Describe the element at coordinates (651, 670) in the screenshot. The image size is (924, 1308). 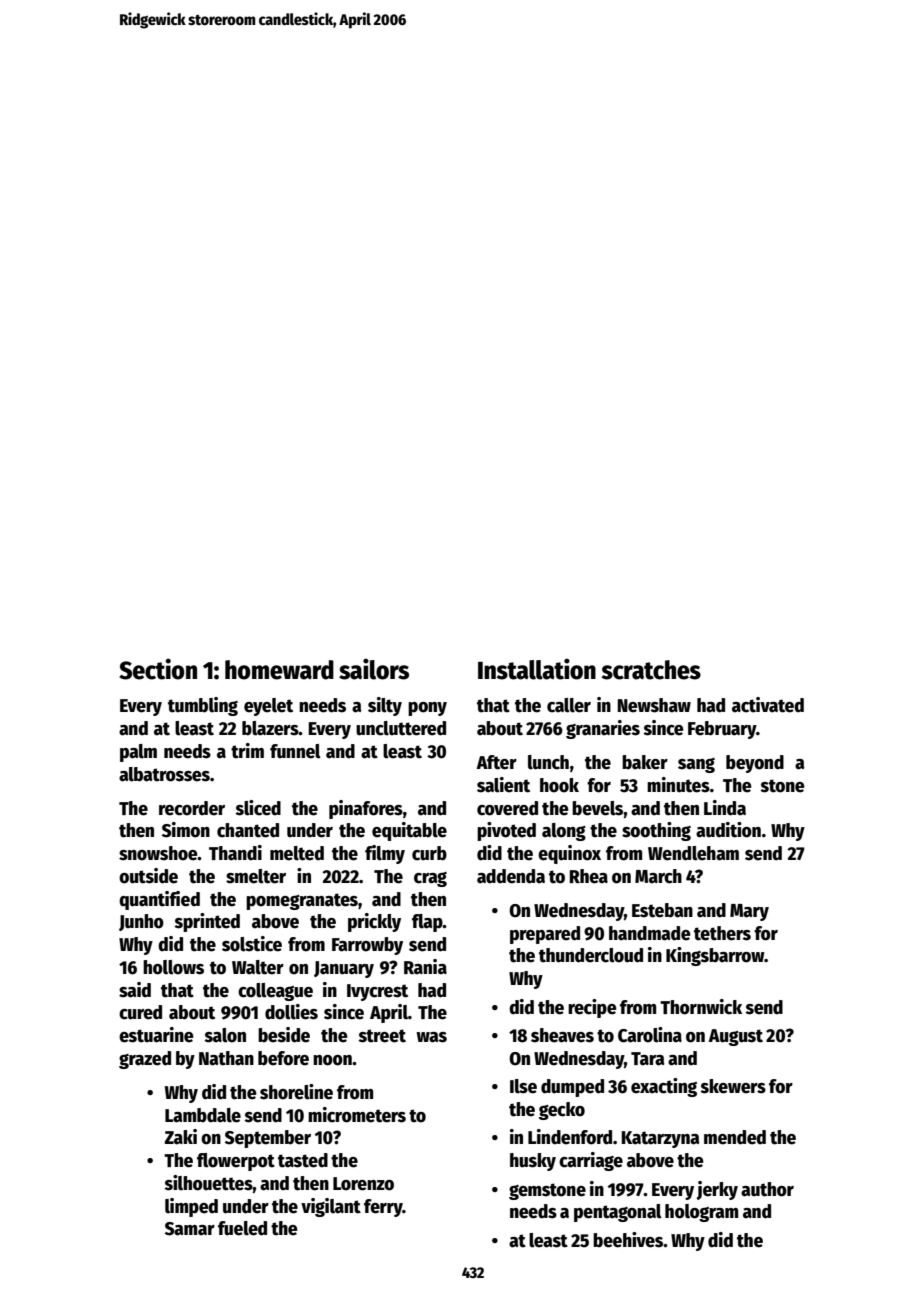
I see `scratches` at that location.
